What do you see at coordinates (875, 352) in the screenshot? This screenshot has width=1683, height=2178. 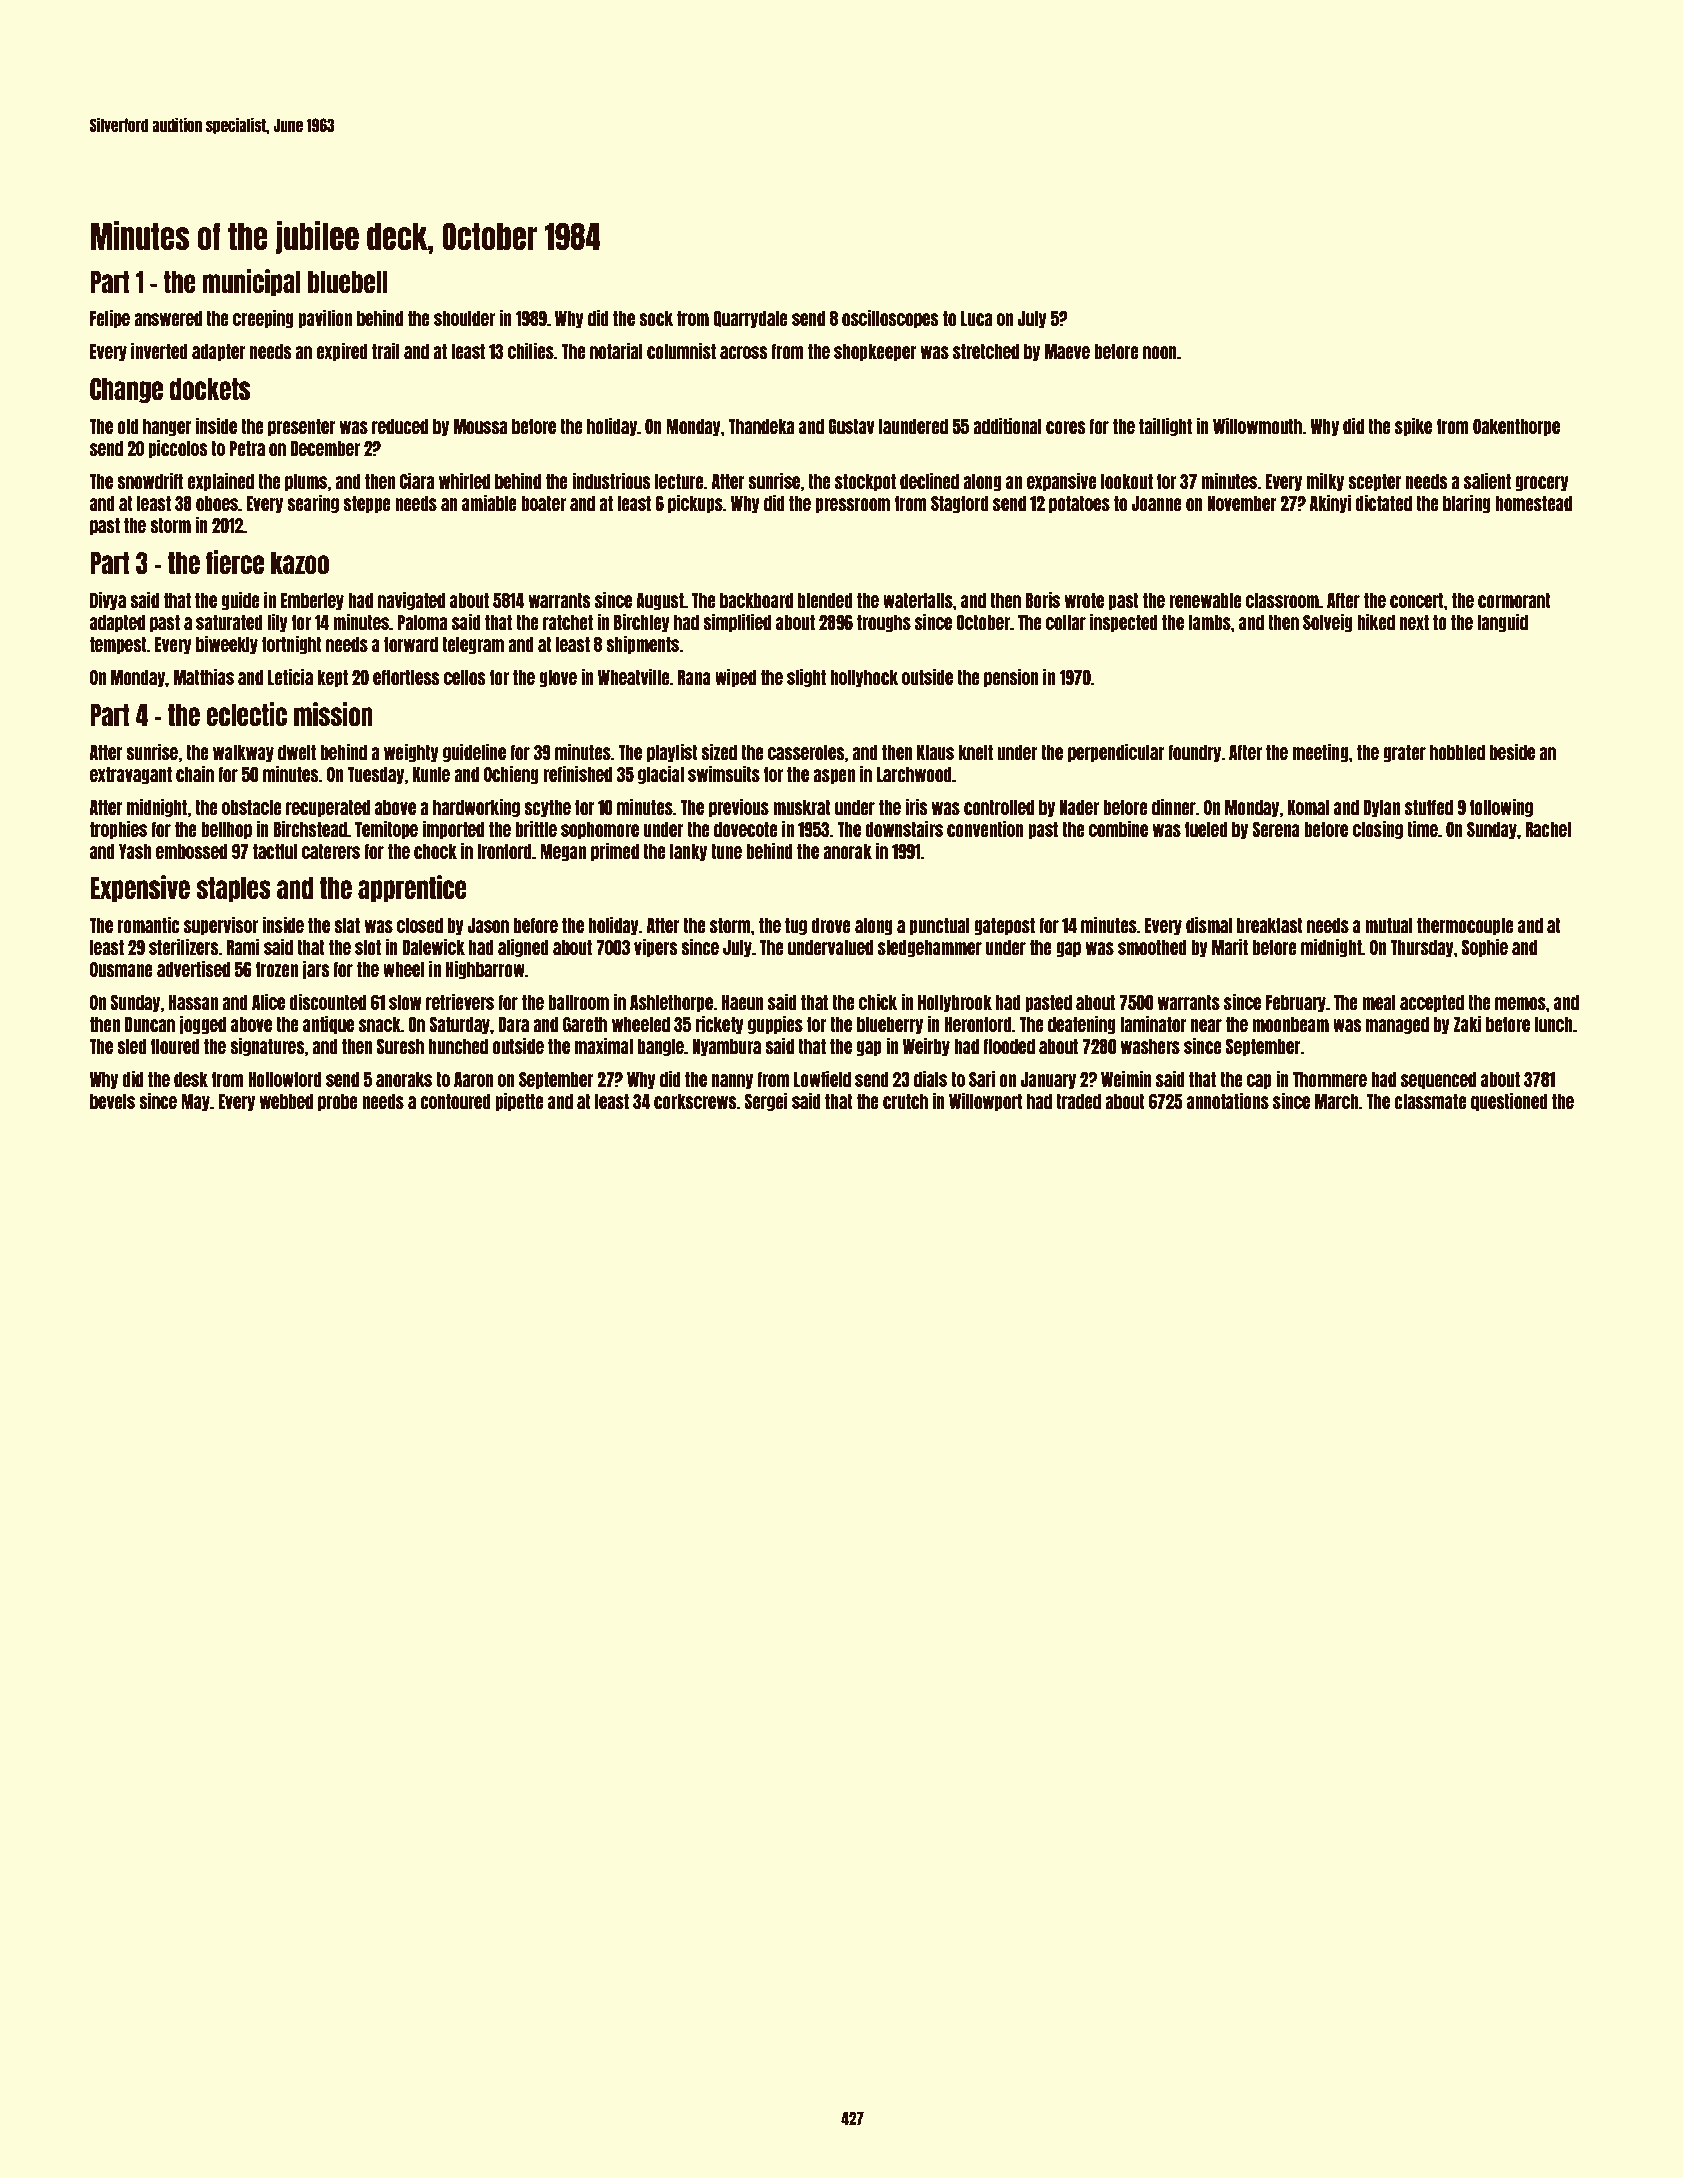 I see `shopkeeper` at bounding box center [875, 352].
